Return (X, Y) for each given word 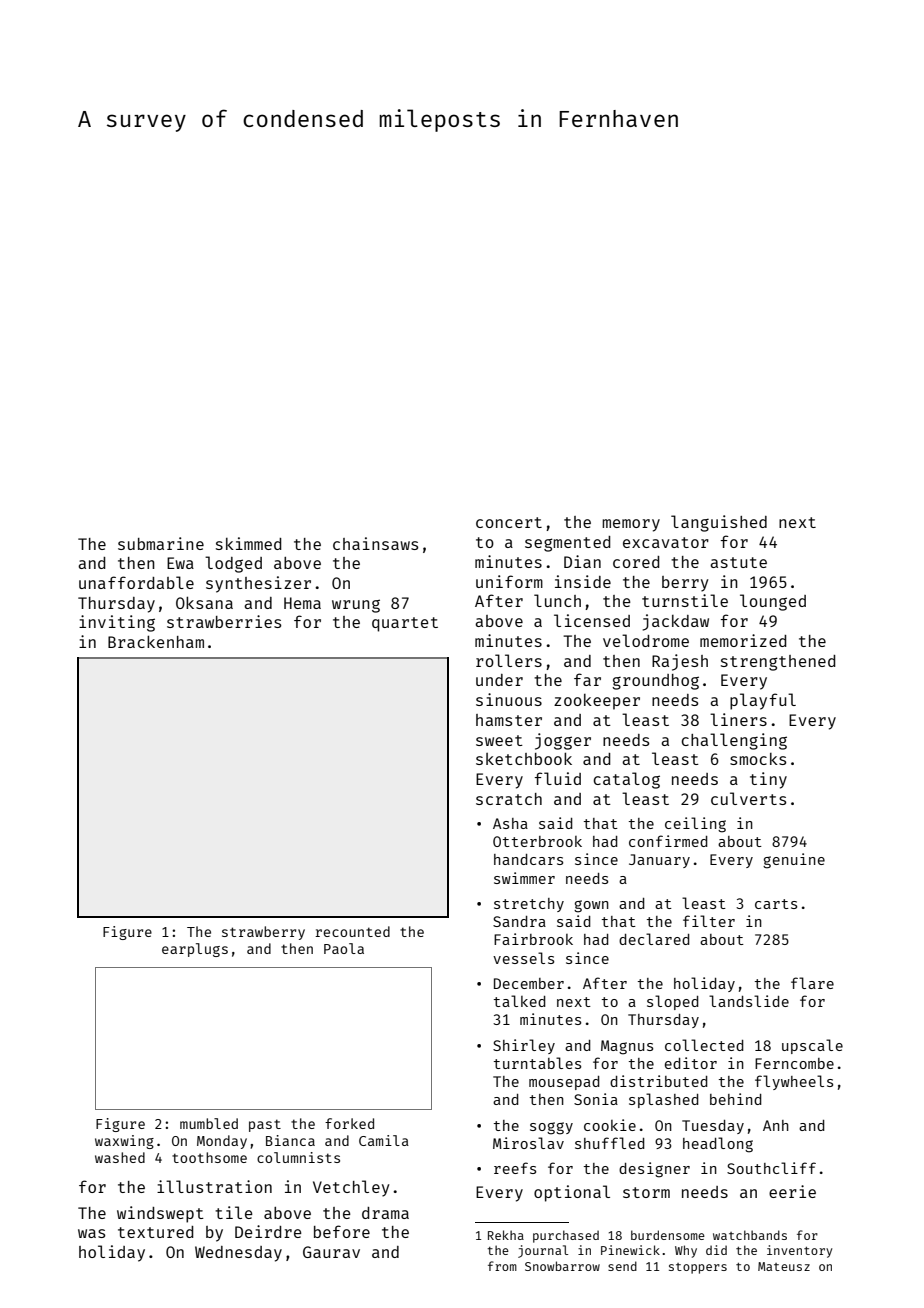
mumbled (209, 1123)
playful (763, 701)
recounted (352, 931)
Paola (344, 948)
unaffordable (136, 582)
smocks (758, 759)
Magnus (627, 1047)
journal (543, 1251)
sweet (499, 740)
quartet (405, 624)
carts (776, 904)
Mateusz (784, 1266)
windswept (160, 1214)
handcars (528, 859)
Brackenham (156, 641)
